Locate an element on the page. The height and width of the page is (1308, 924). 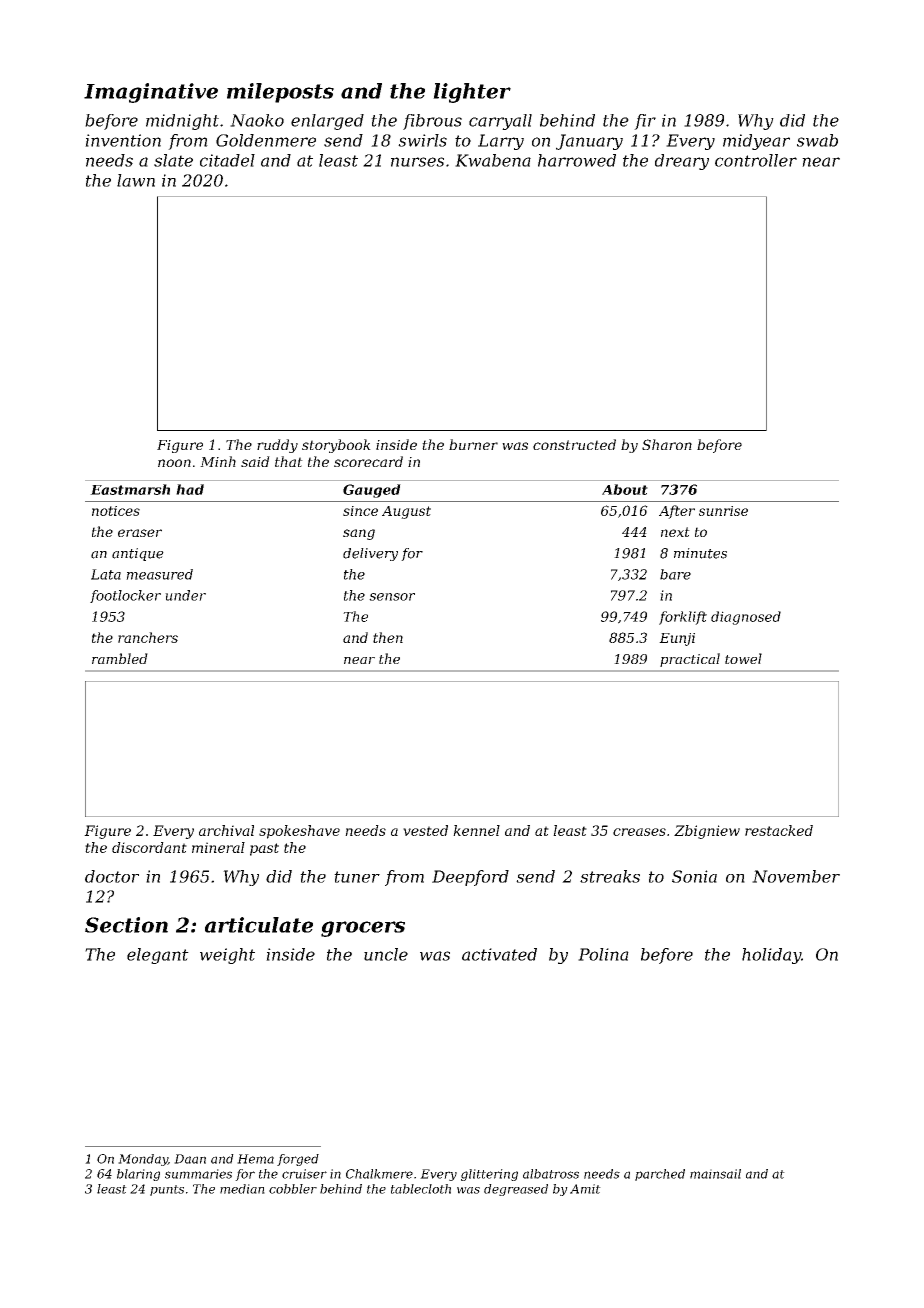
Sharon is located at coordinates (667, 444).
